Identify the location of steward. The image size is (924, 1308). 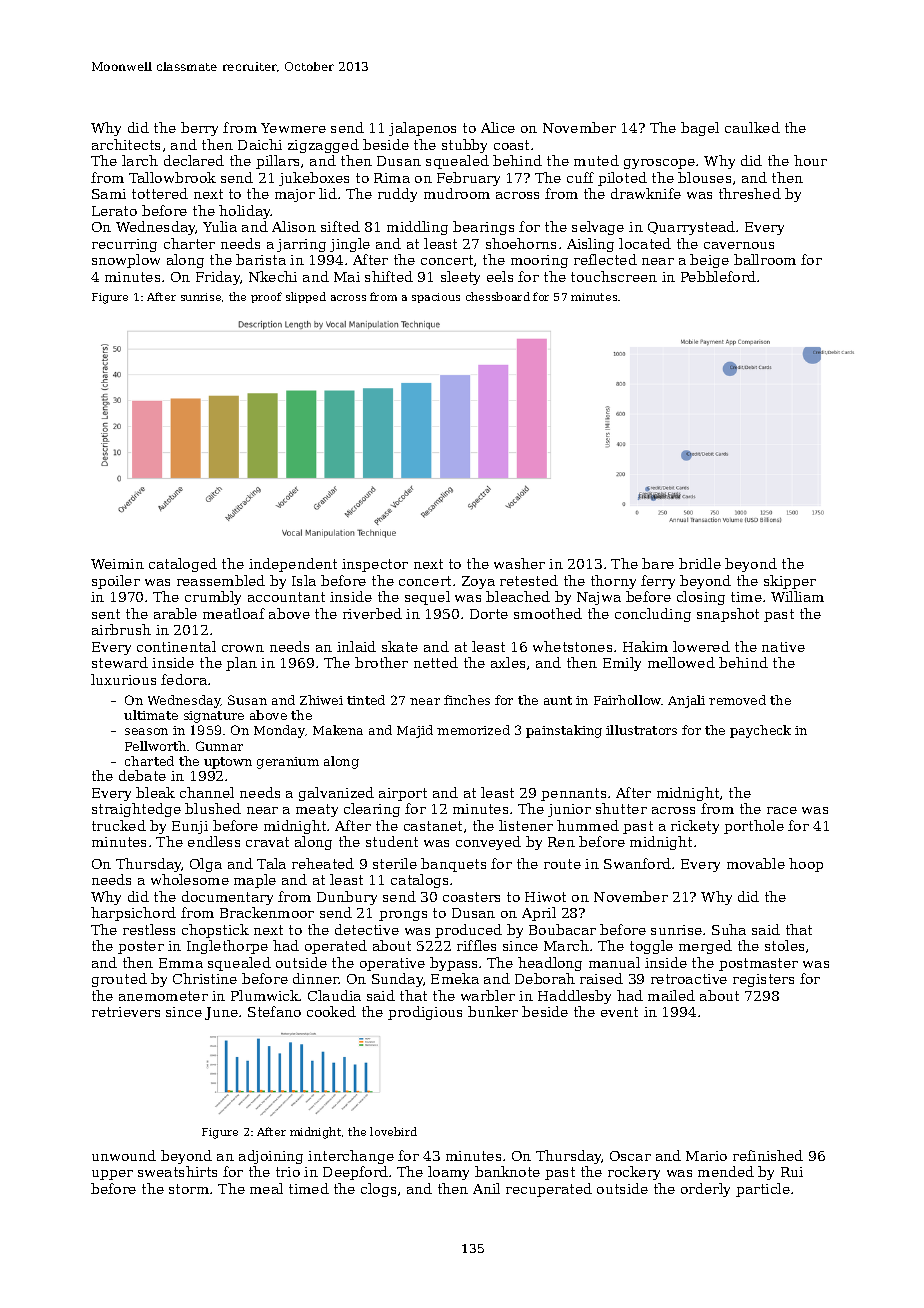
(120, 662).
